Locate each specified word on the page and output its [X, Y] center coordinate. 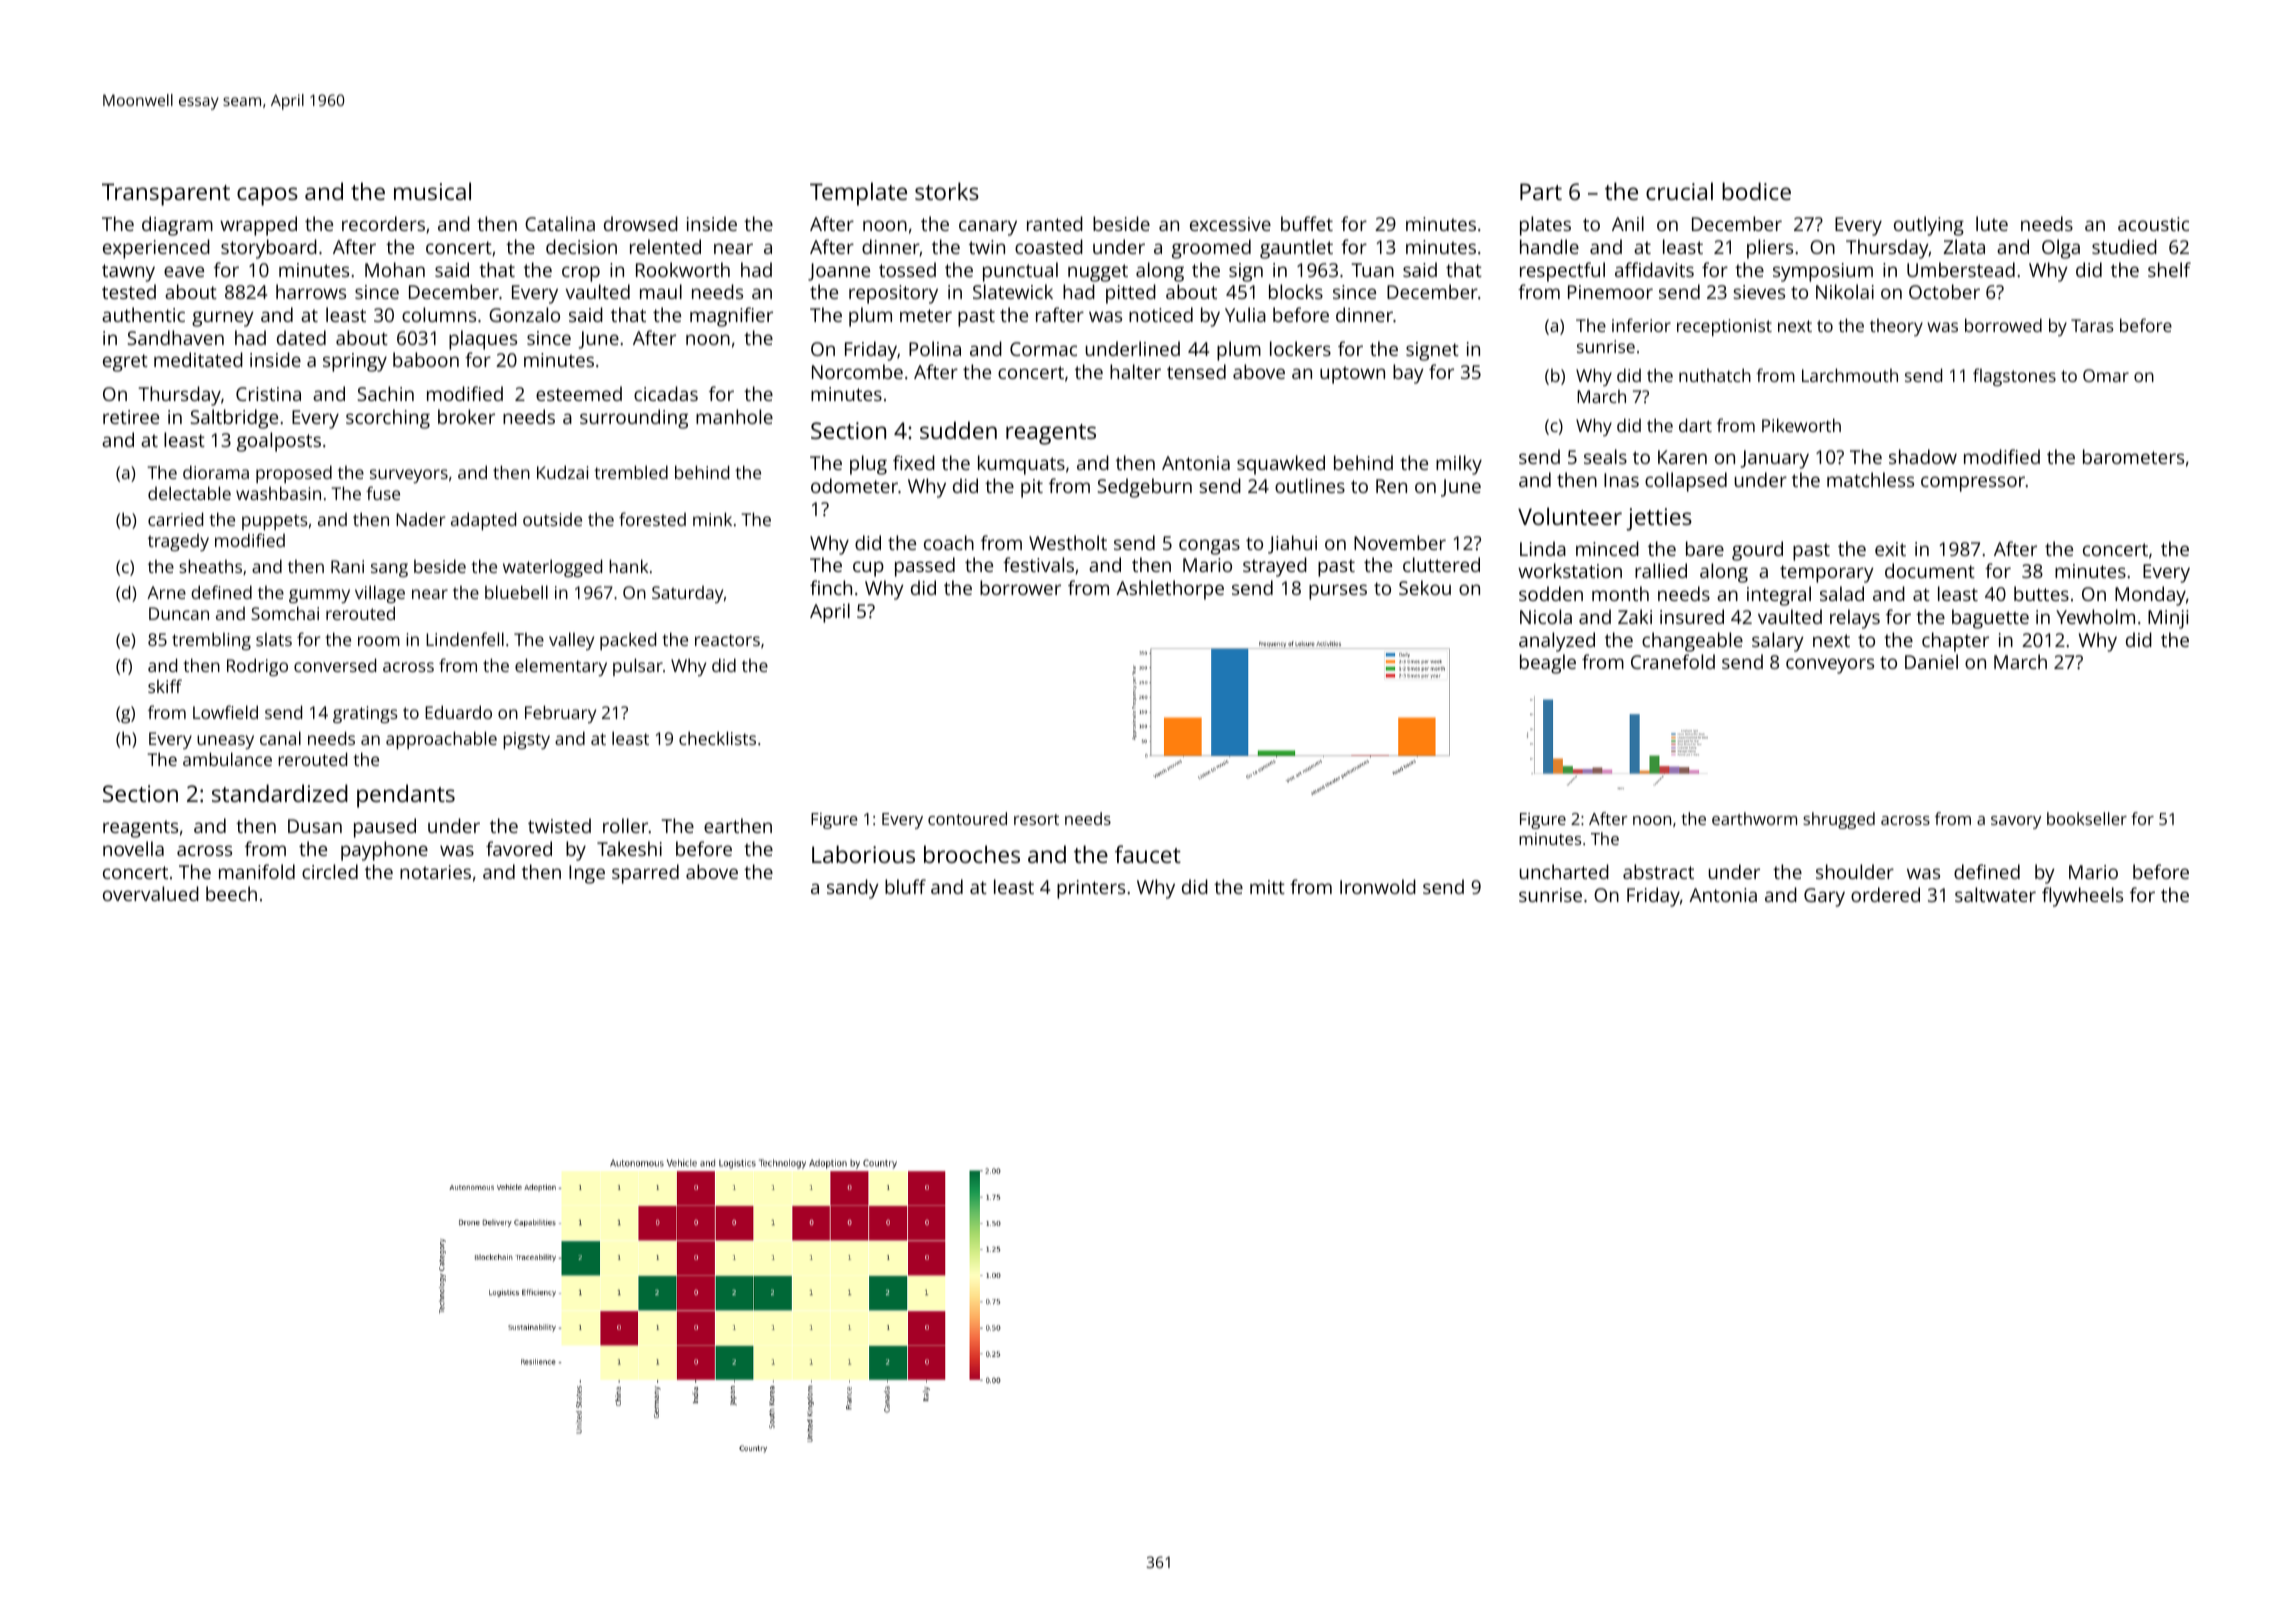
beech [231, 893]
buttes [2041, 593]
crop [581, 274]
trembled [631, 472]
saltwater [1995, 894]
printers [1091, 889]
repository [893, 294]
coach [949, 542]
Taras [2092, 325]
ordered [1885, 894]
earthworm [1754, 818]
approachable [441, 740]
